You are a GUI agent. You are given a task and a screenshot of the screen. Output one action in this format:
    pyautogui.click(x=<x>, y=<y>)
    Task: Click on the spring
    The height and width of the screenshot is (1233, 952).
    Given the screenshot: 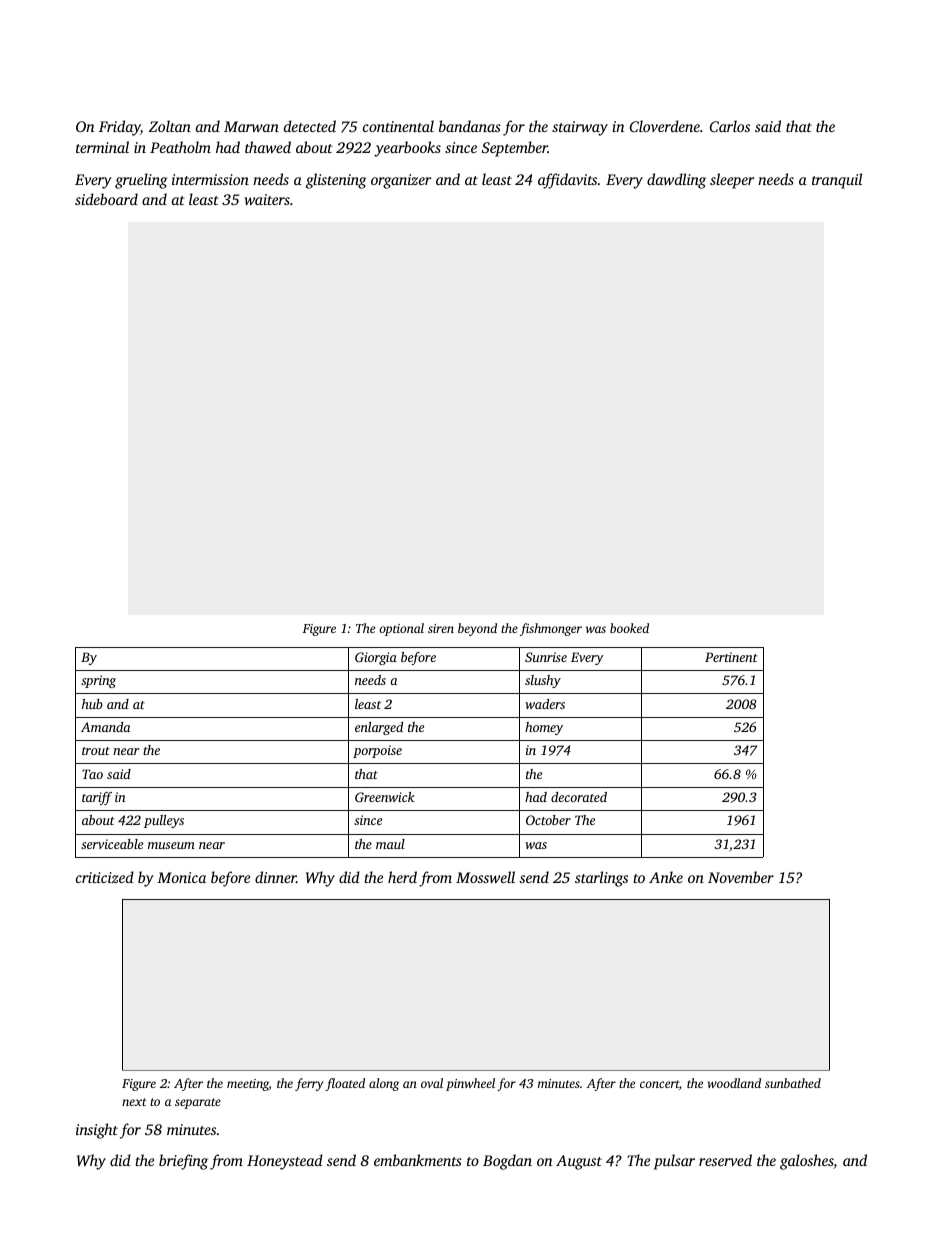 What is the action you would take?
    pyautogui.click(x=98, y=681)
